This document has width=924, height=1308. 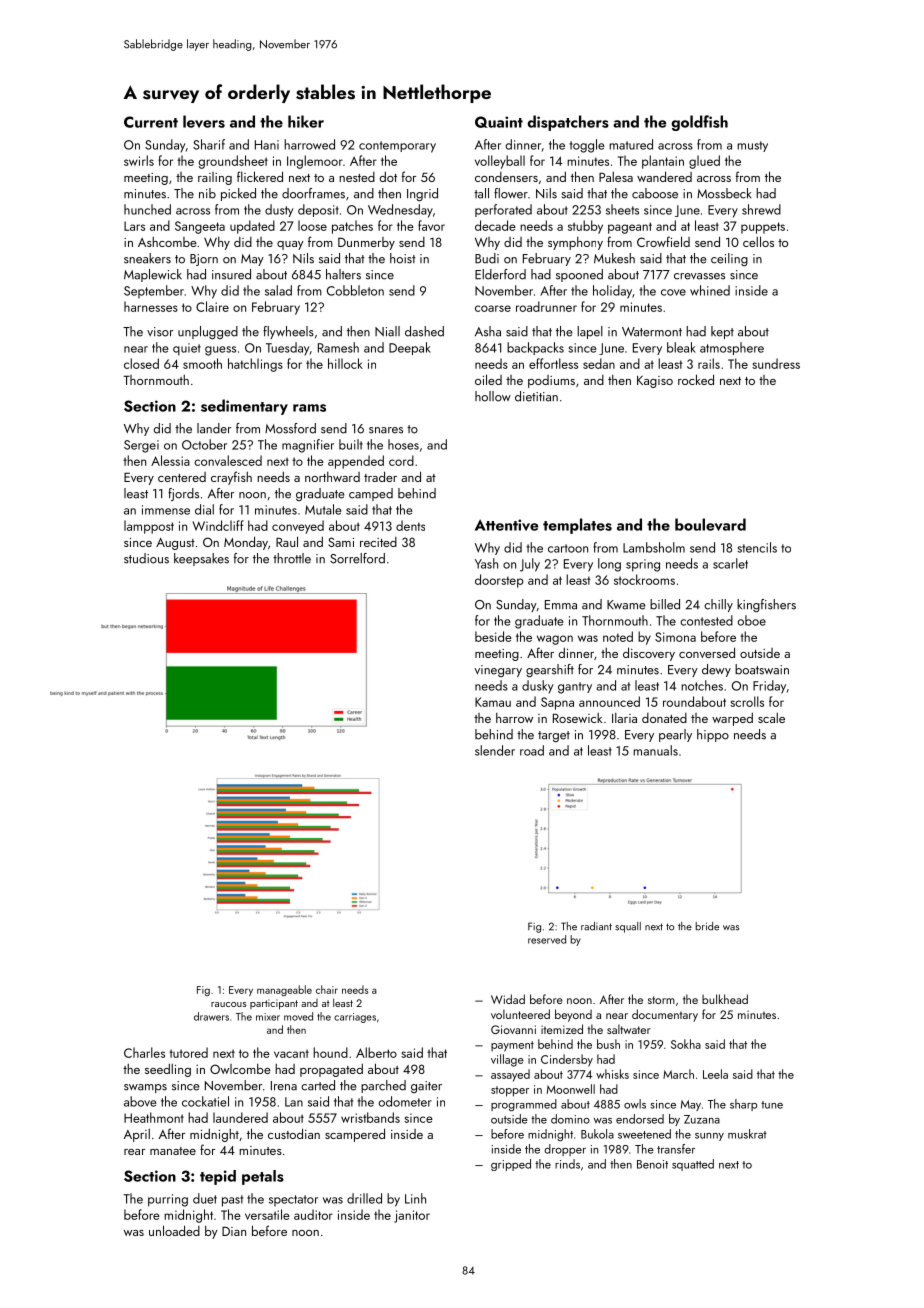 I want to click on throttle, so click(x=292, y=558).
